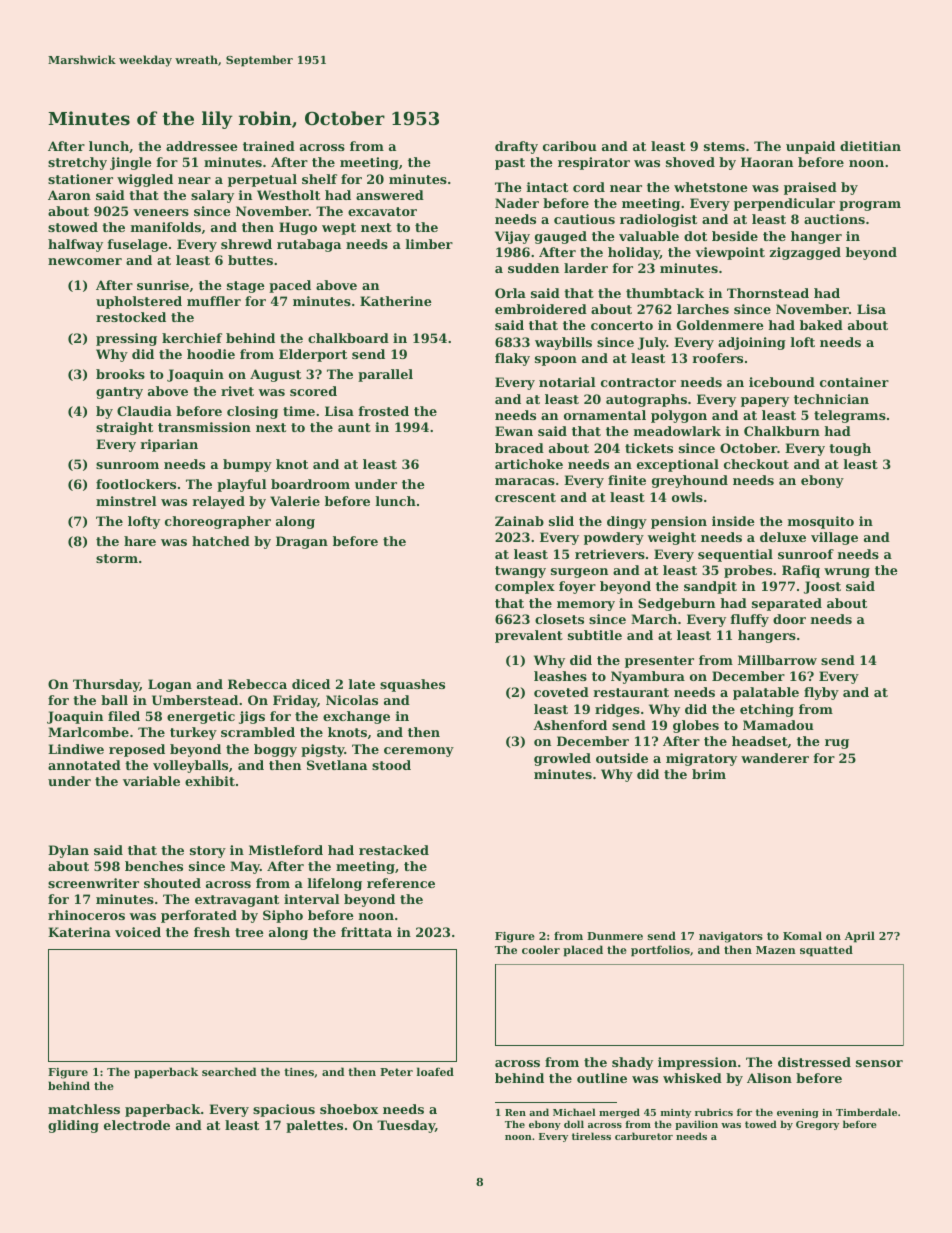 This screenshot has width=952, height=1233. Describe the element at coordinates (724, 146) in the screenshot. I see `stems` at that location.
